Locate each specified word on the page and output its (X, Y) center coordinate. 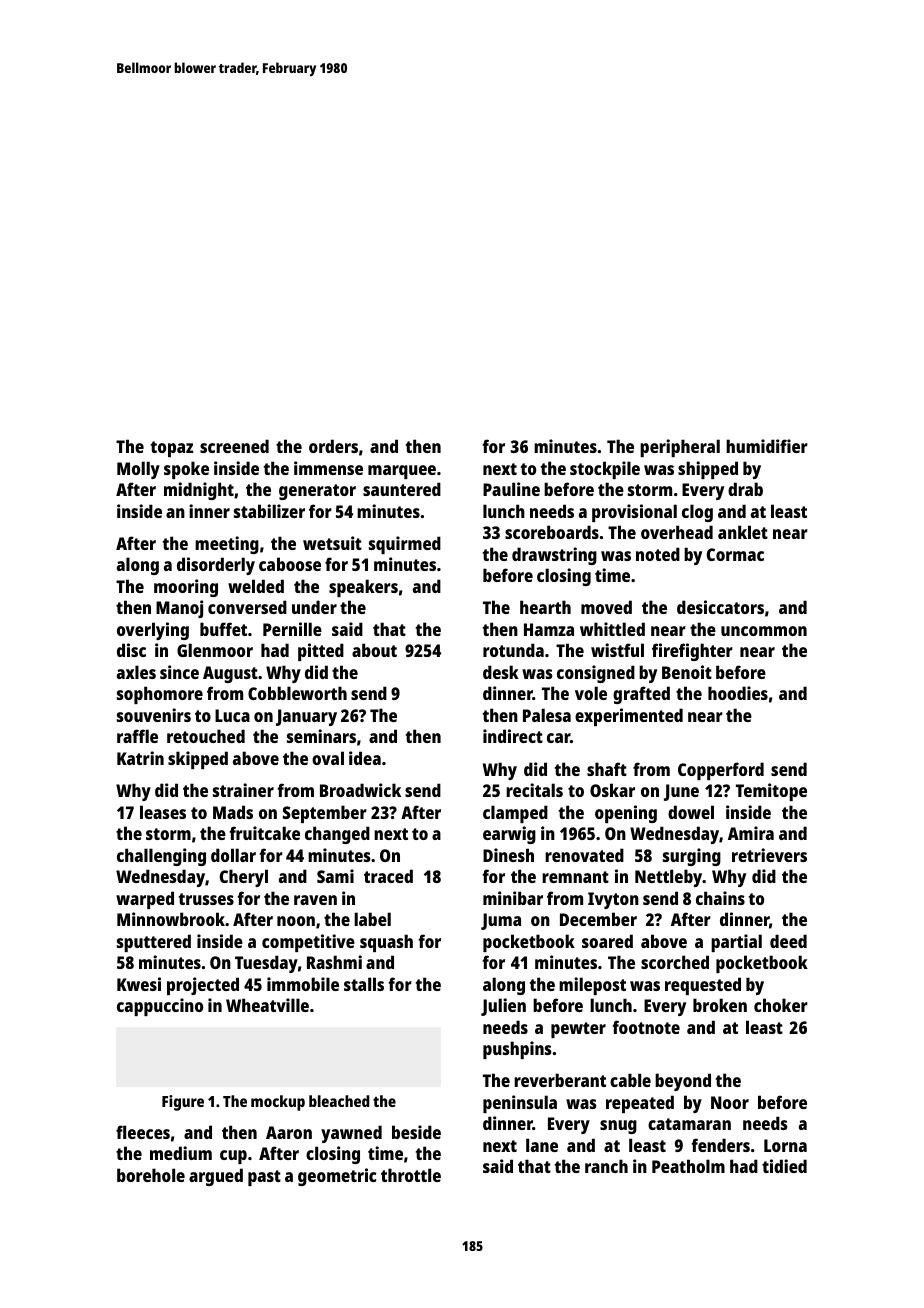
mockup (278, 1103)
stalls (364, 984)
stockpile (605, 470)
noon (296, 921)
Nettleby (668, 878)
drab (745, 489)
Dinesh (508, 855)
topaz (172, 449)
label (372, 919)
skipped (198, 760)
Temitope (771, 792)
